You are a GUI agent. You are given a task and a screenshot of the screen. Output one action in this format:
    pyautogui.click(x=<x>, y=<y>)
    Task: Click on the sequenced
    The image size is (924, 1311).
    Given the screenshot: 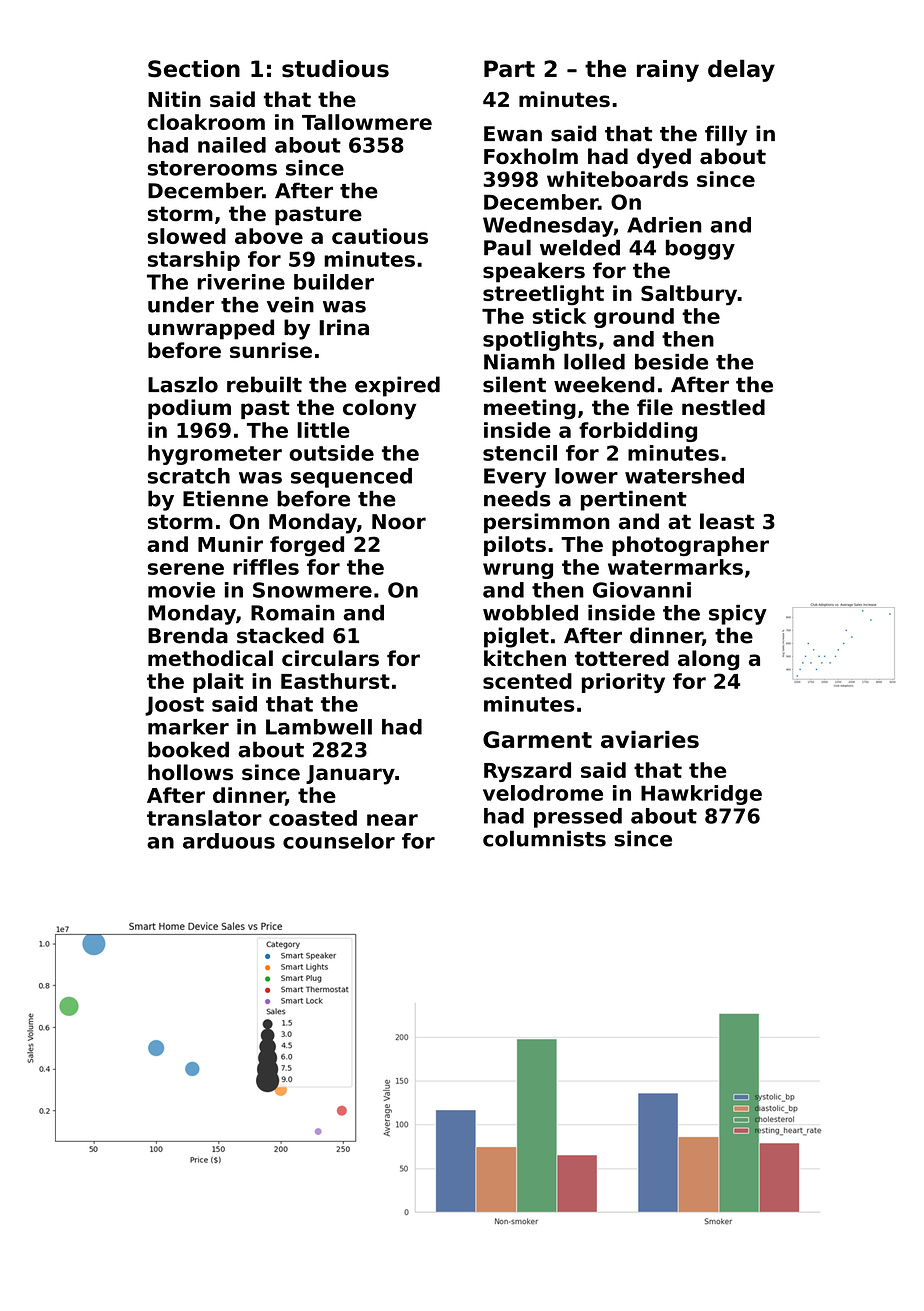 What is the action you would take?
    pyautogui.click(x=351, y=478)
